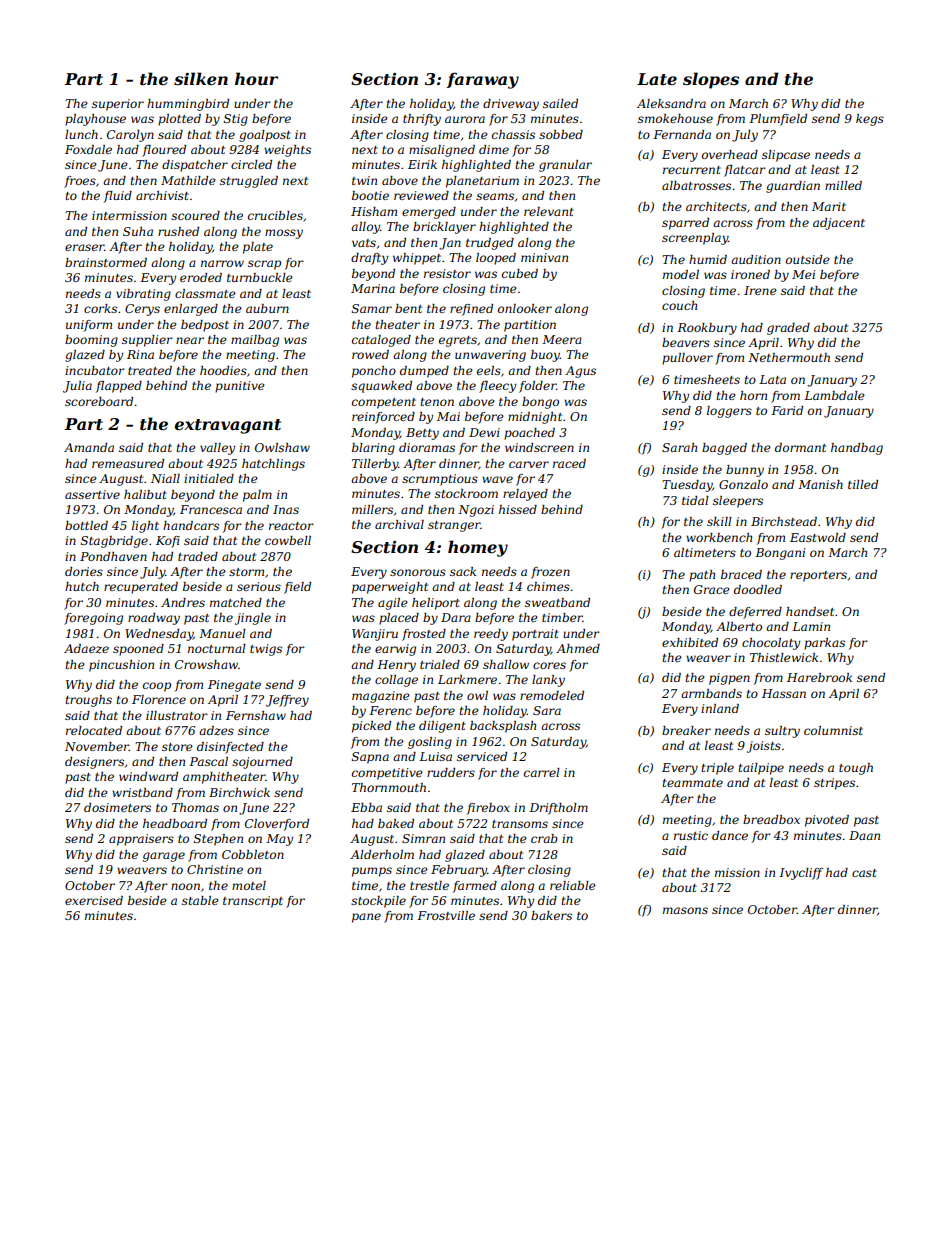 The height and width of the screenshot is (1233, 952). What do you see at coordinates (557, 602) in the screenshot?
I see `sweatband` at bounding box center [557, 602].
